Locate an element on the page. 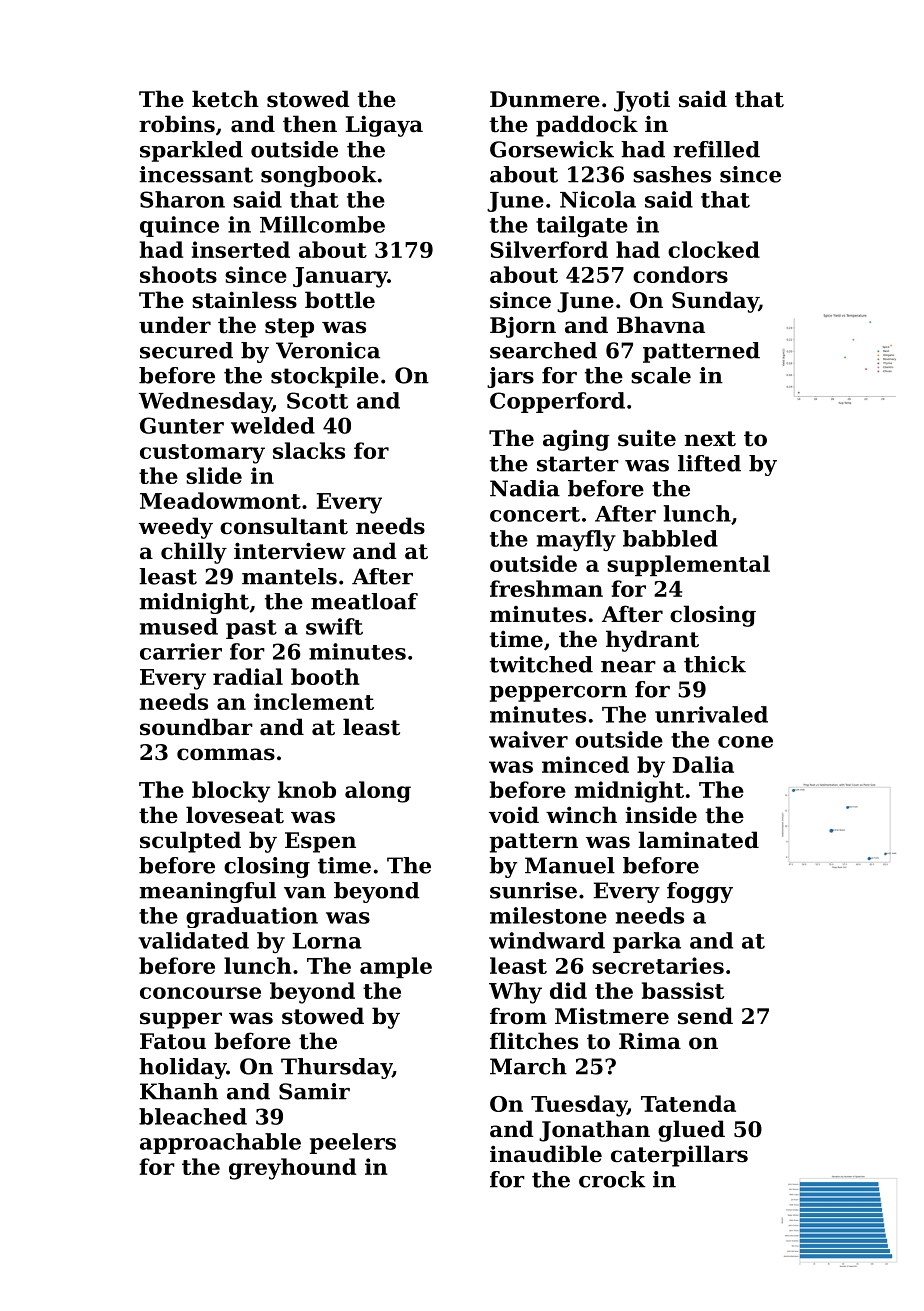 The height and width of the document is (1311, 924). Ligaya is located at coordinates (384, 126).
